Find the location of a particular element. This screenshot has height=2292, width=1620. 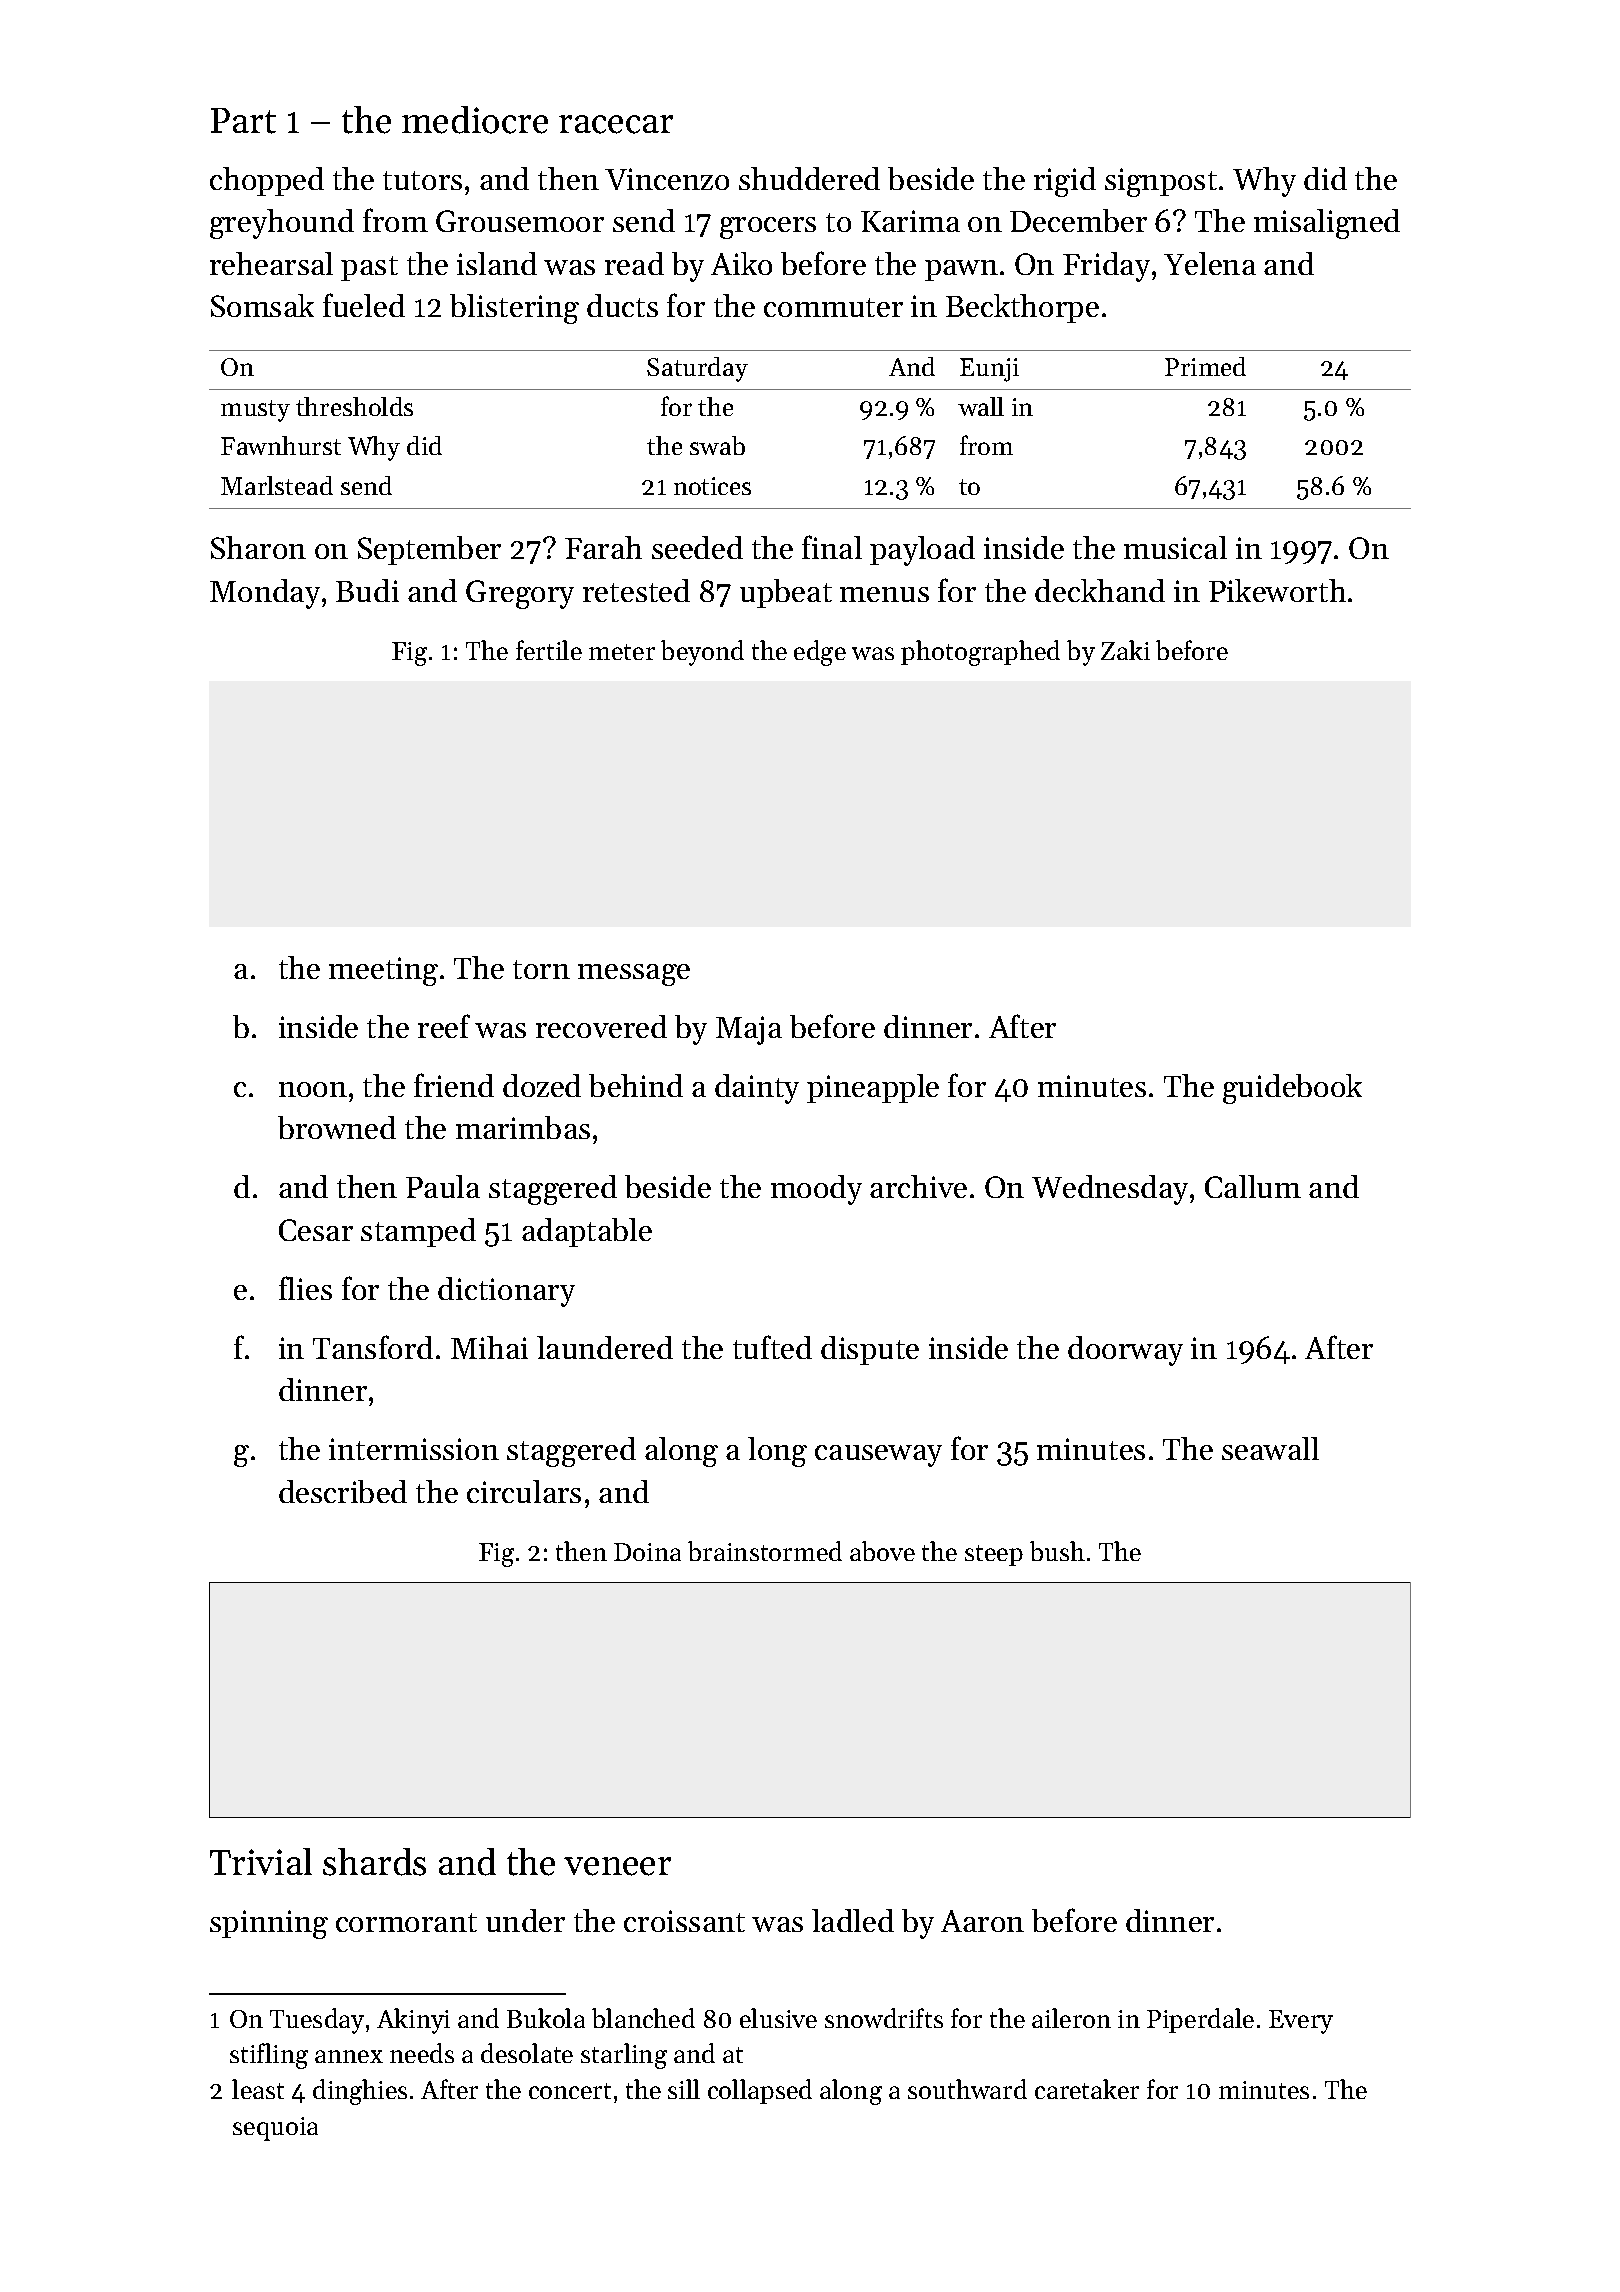

described is located at coordinates (343, 1491).
